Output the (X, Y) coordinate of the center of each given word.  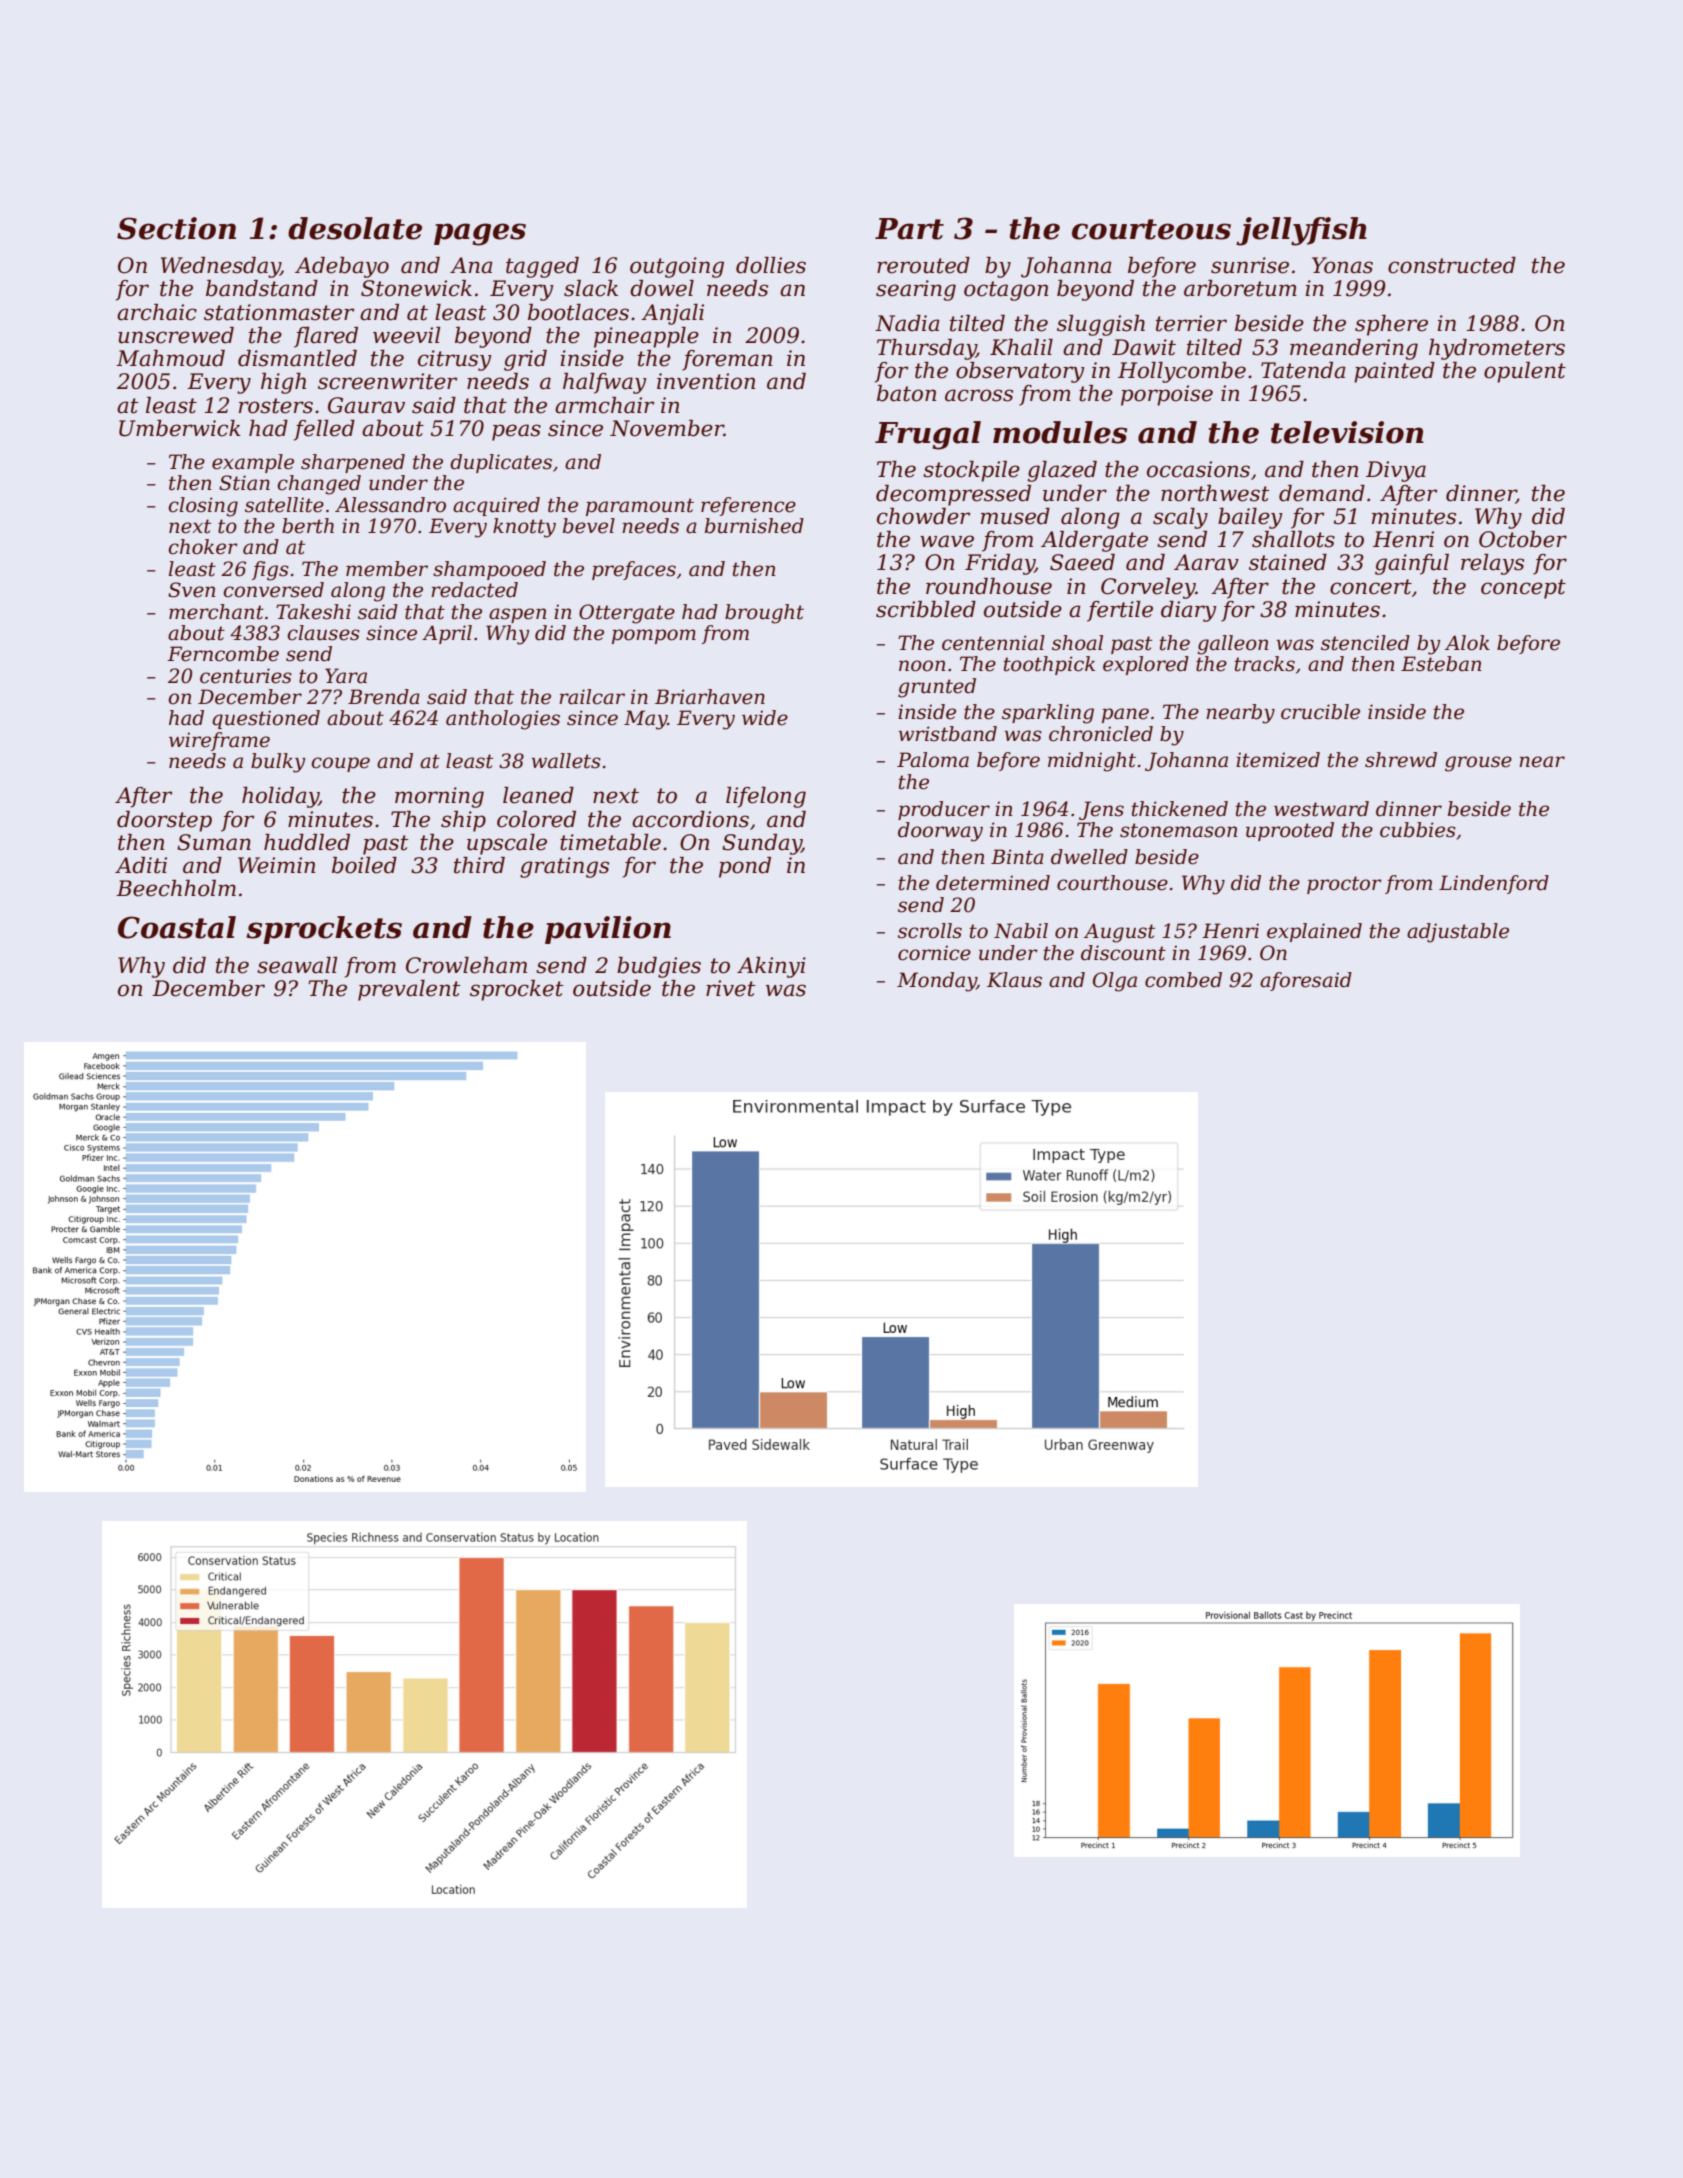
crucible (1320, 712)
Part (909, 229)
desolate (355, 228)
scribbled (926, 609)
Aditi (141, 865)
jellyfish (1301, 231)
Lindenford (1494, 884)
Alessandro (390, 505)
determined (993, 883)
